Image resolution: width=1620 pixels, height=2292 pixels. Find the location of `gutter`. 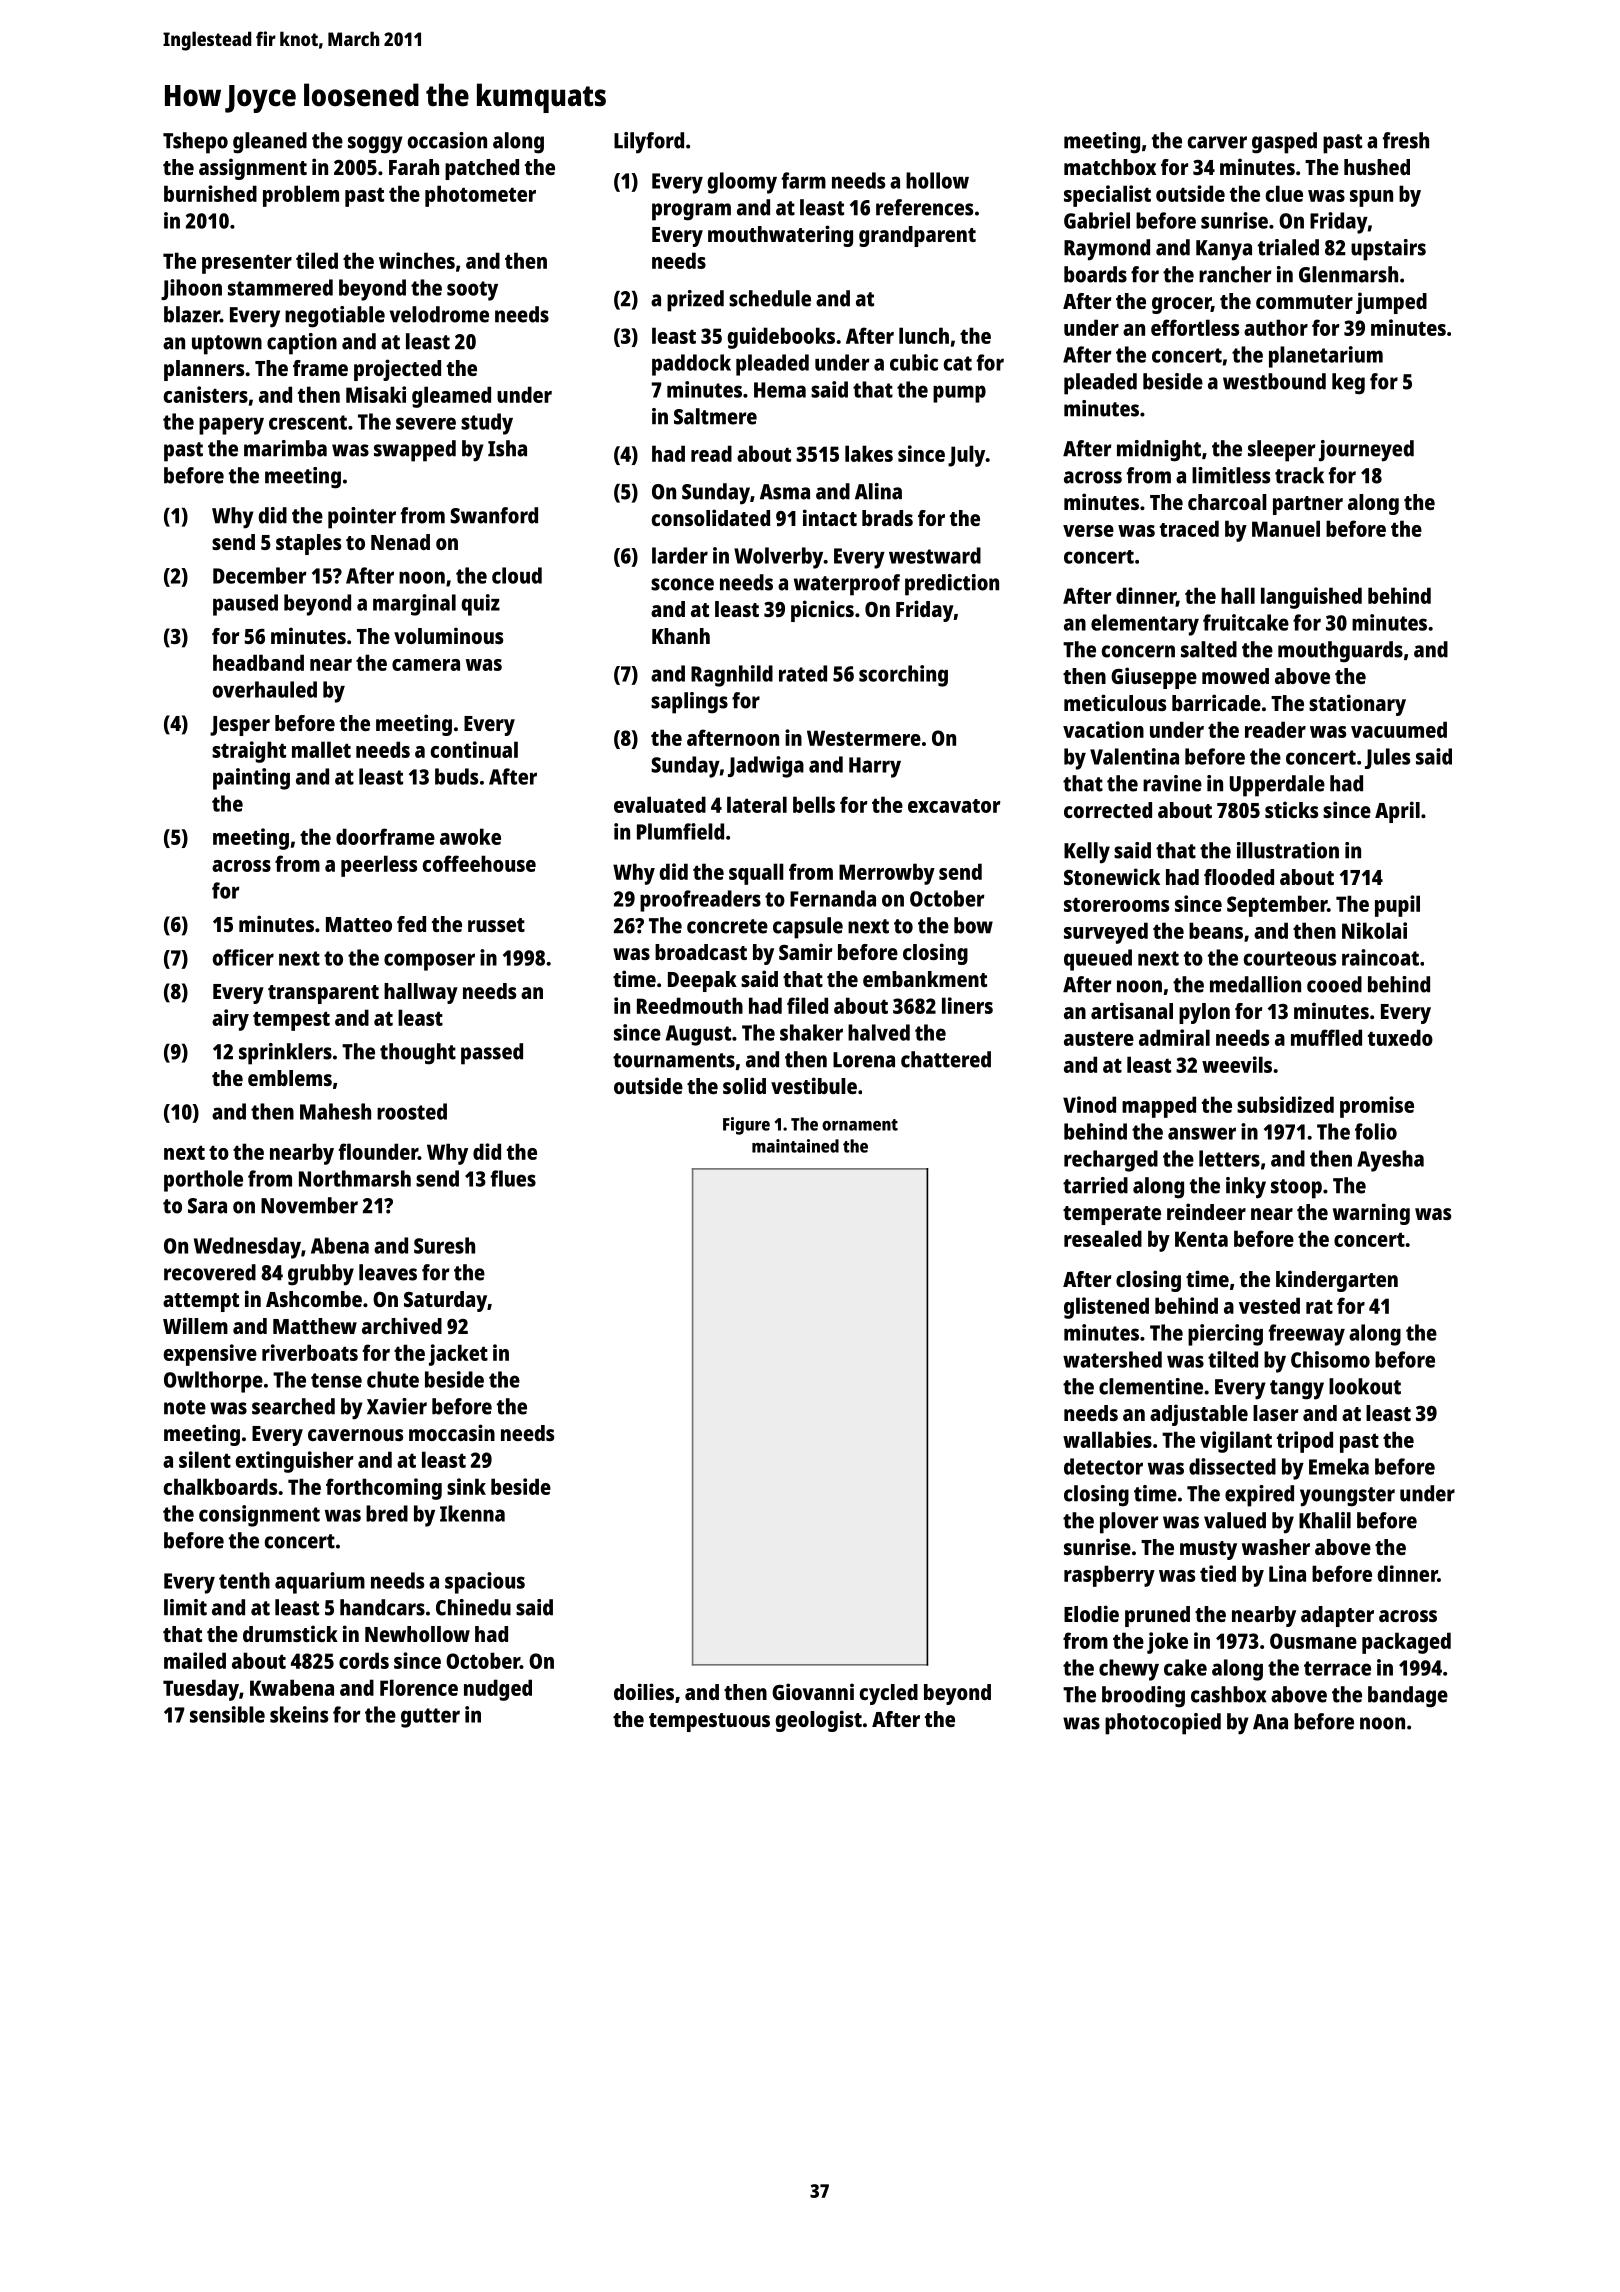

gutter is located at coordinates (430, 1718).
